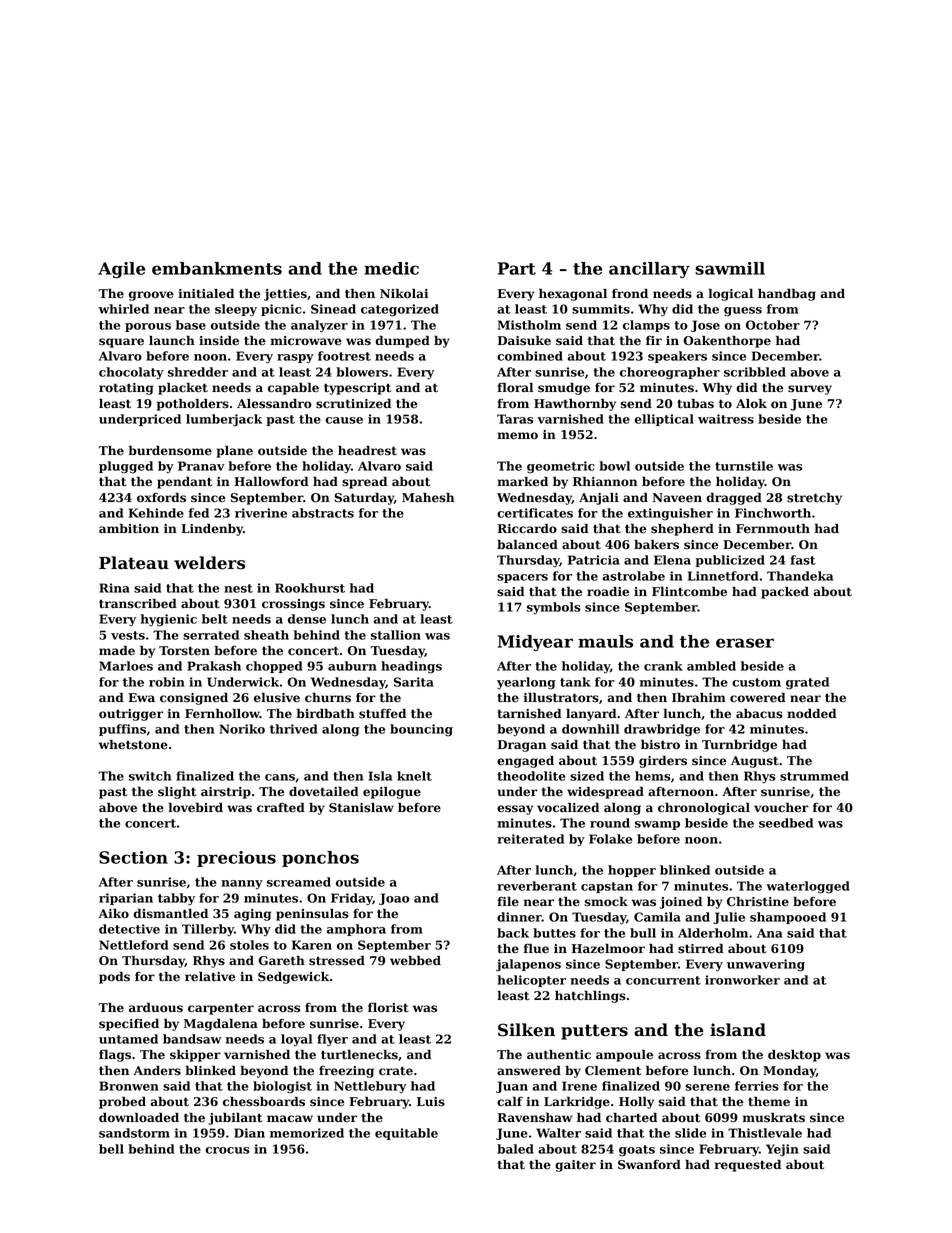 The height and width of the screenshot is (1233, 952). Describe the element at coordinates (730, 268) in the screenshot. I see `sawmill` at that location.
